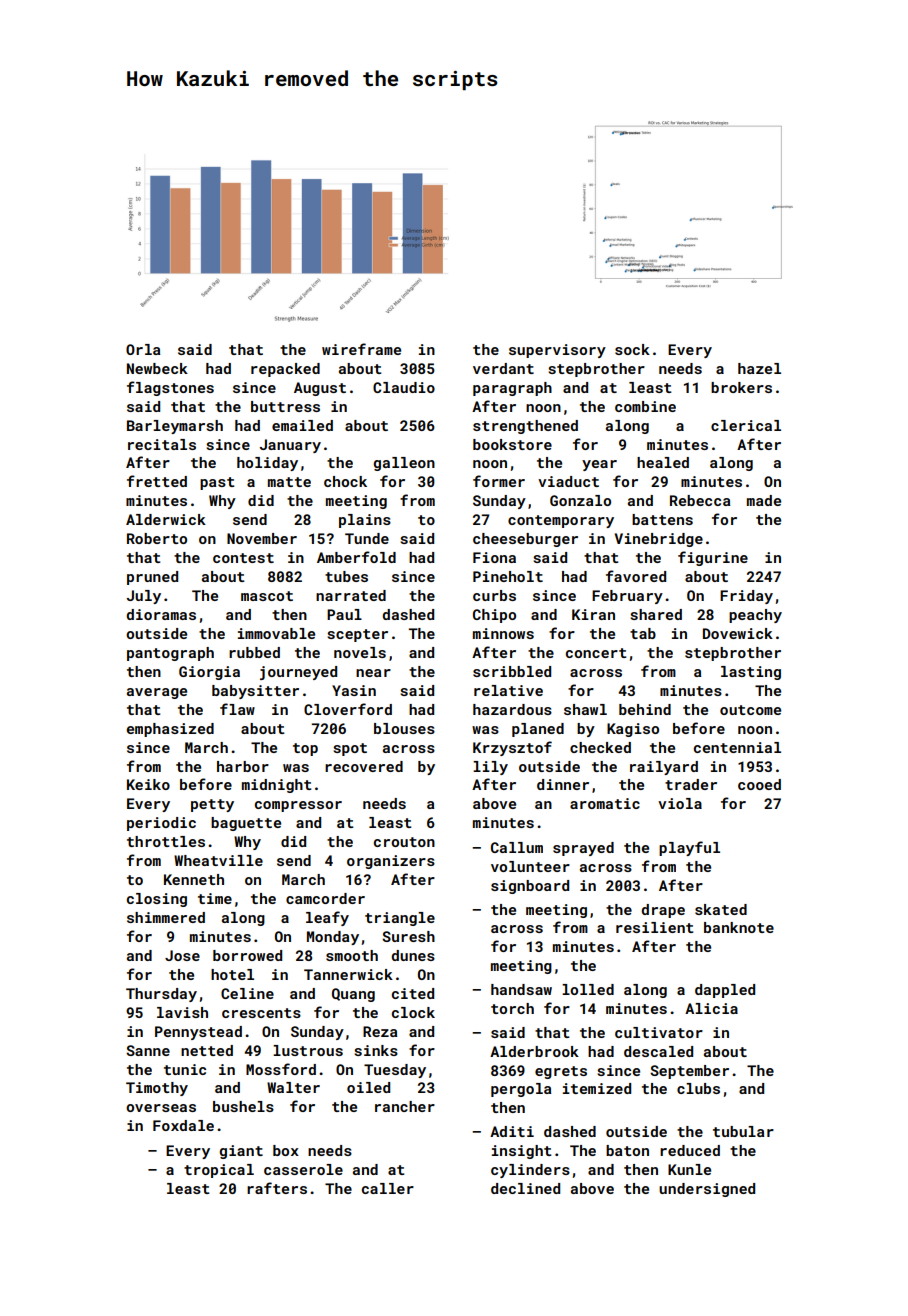 This screenshot has width=908, height=1316. Describe the element at coordinates (157, 1089) in the screenshot. I see `Timothy` at that location.
